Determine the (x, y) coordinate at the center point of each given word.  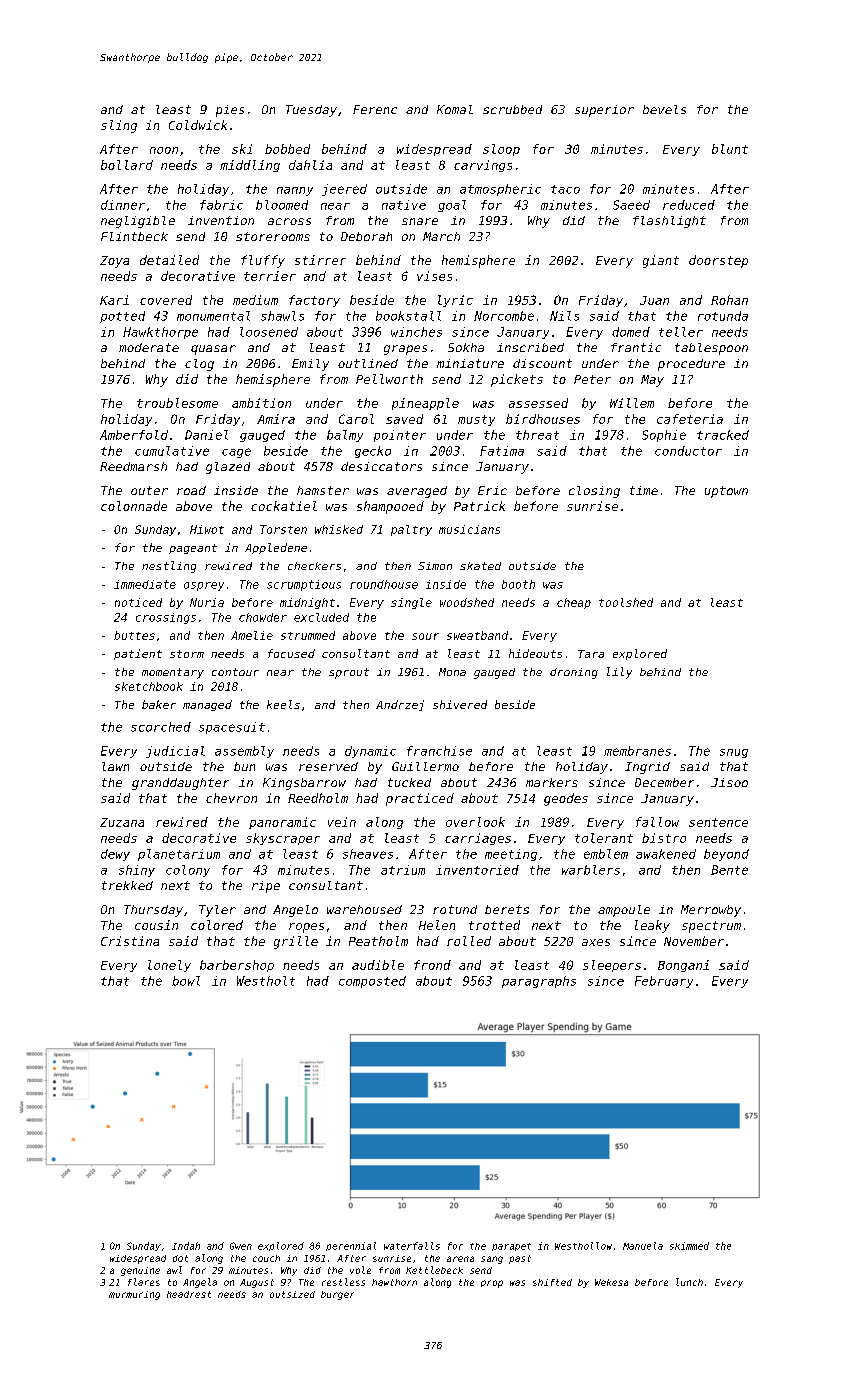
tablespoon (711, 349)
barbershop (237, 966)
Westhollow (583, 1246)
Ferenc (375, 109)
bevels (664, 109)
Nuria (207, 602)
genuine (140, 1271)
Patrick (479, 506)
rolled (469, 941)
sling (119, 126)
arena (460, 1259)
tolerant (604, 838)
